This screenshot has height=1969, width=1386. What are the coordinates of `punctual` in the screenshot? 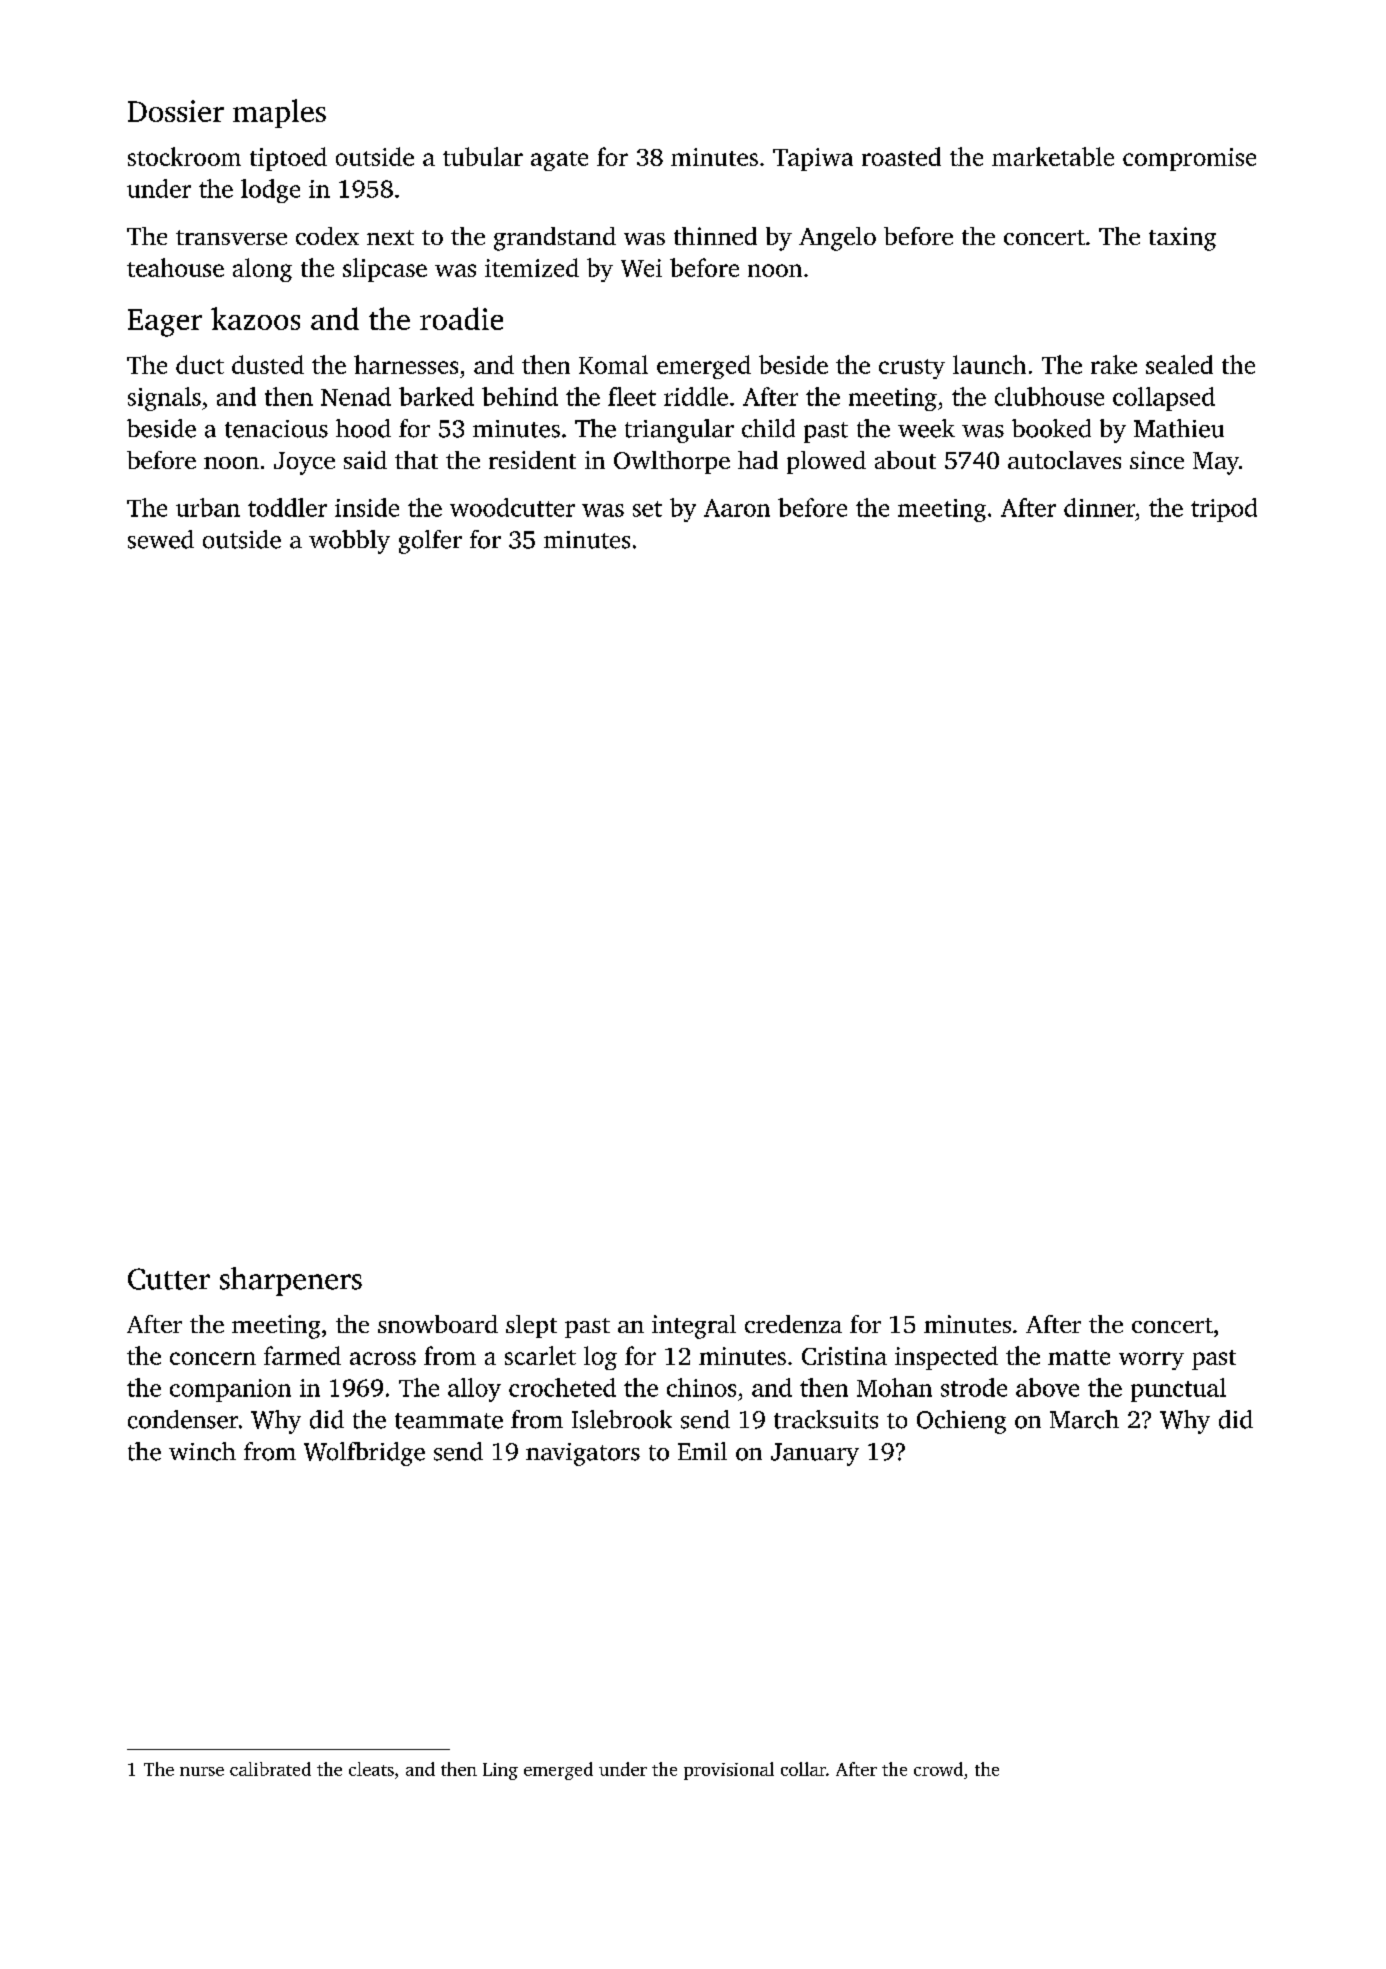 It's located at (1178, 1390).
